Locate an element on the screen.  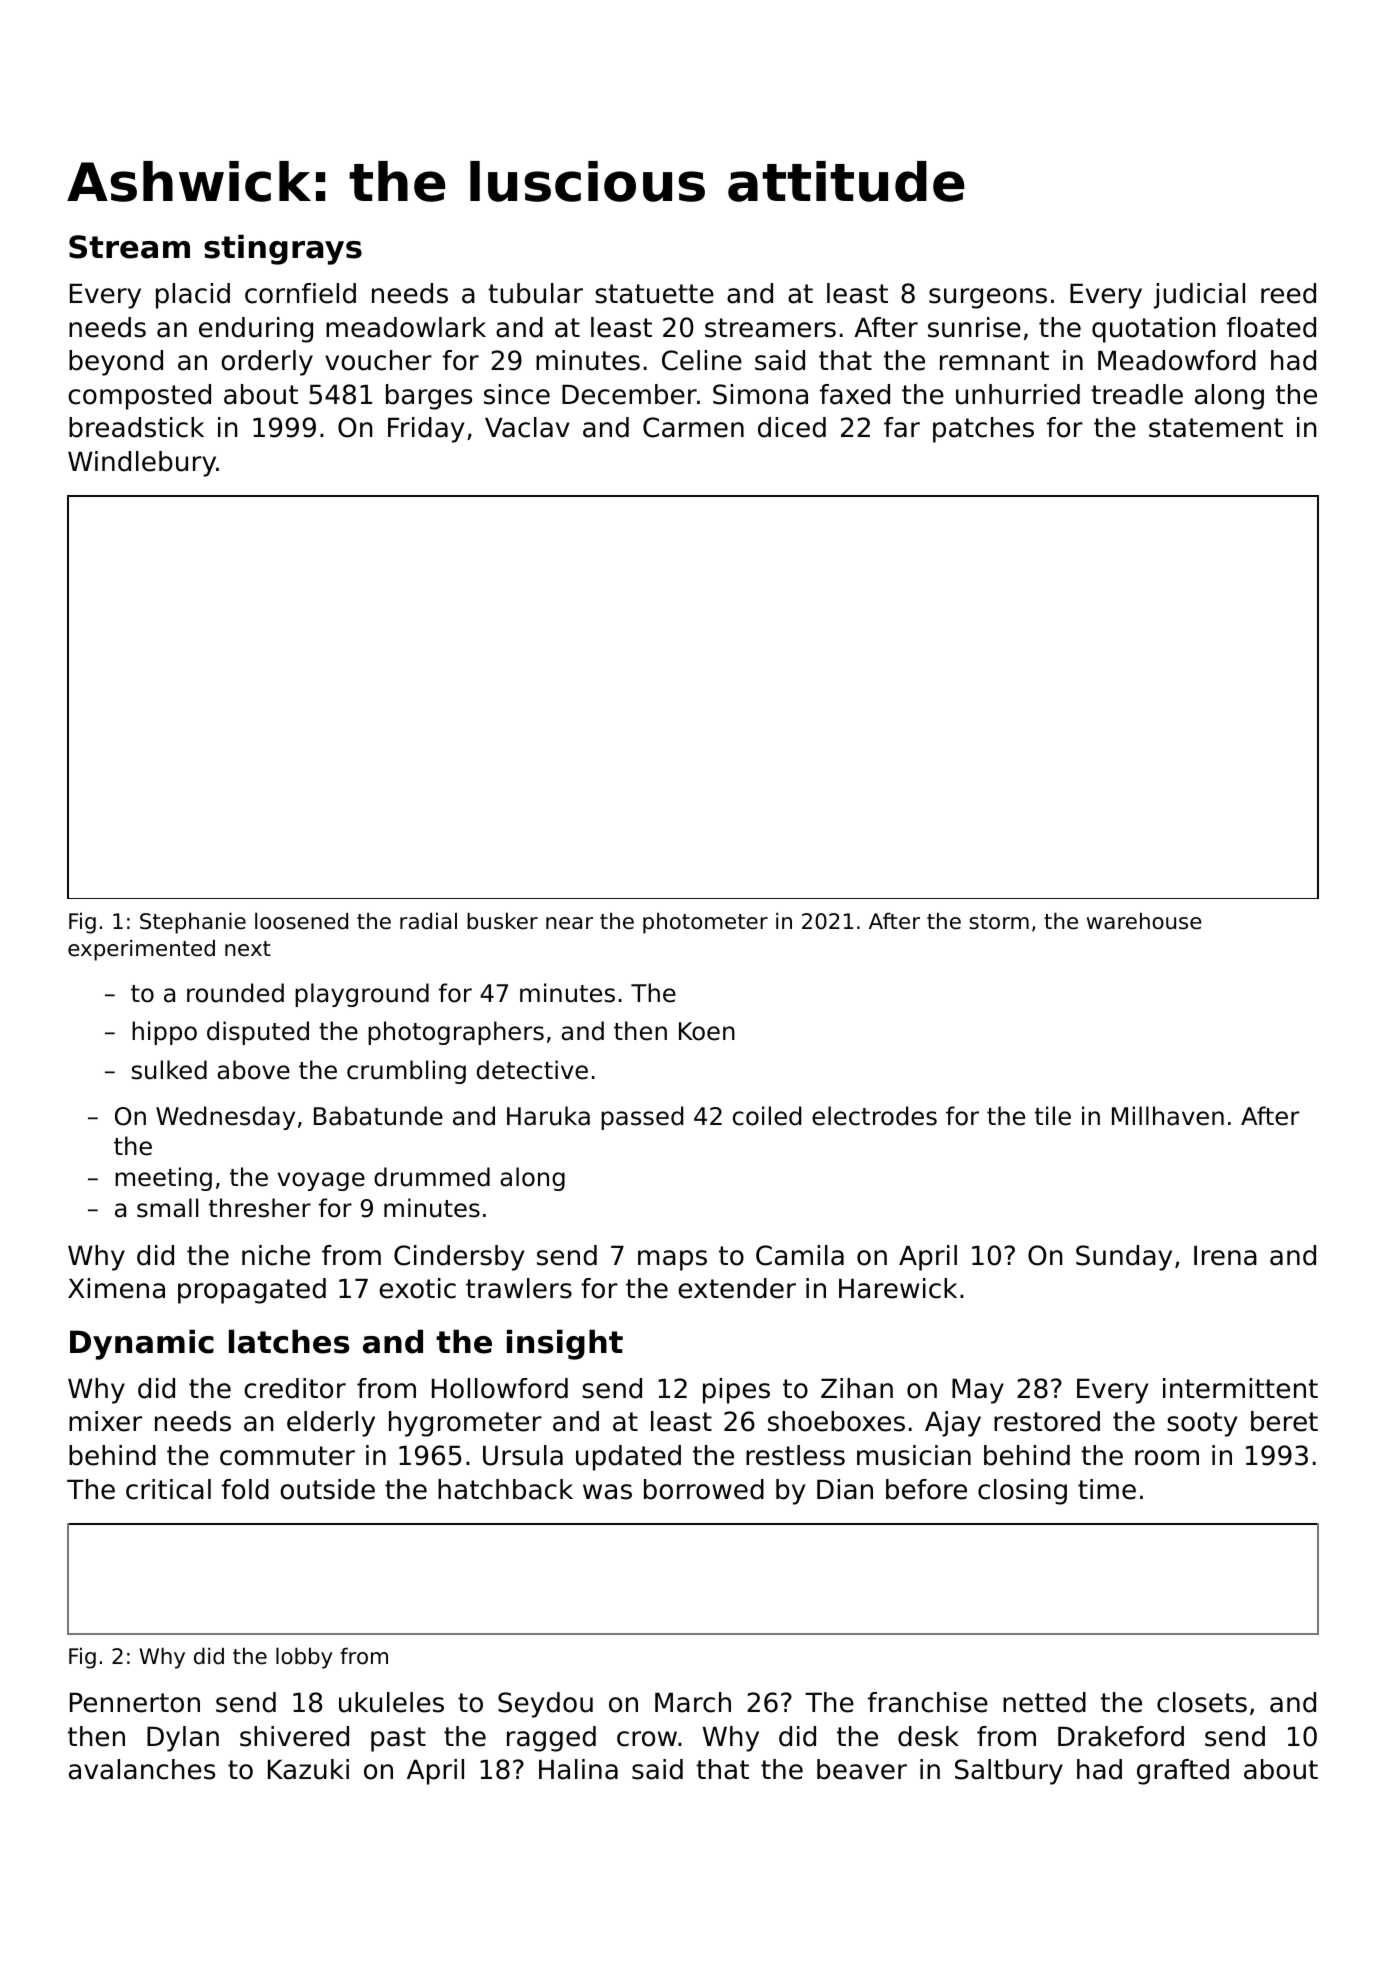
storm is located at coordinates (999, 922).
